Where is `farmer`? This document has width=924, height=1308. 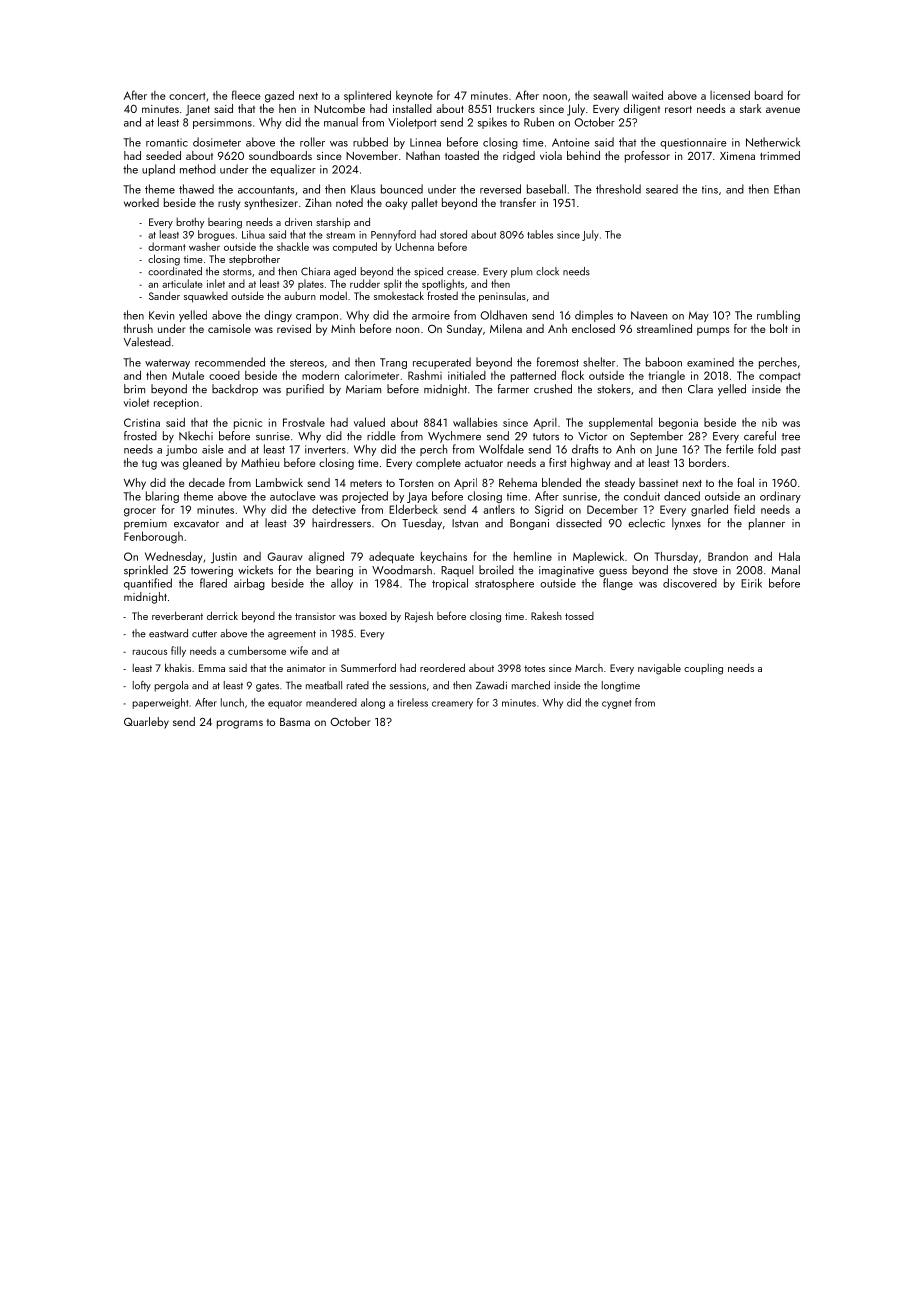
farmer is located at coordinates (513, 389).
